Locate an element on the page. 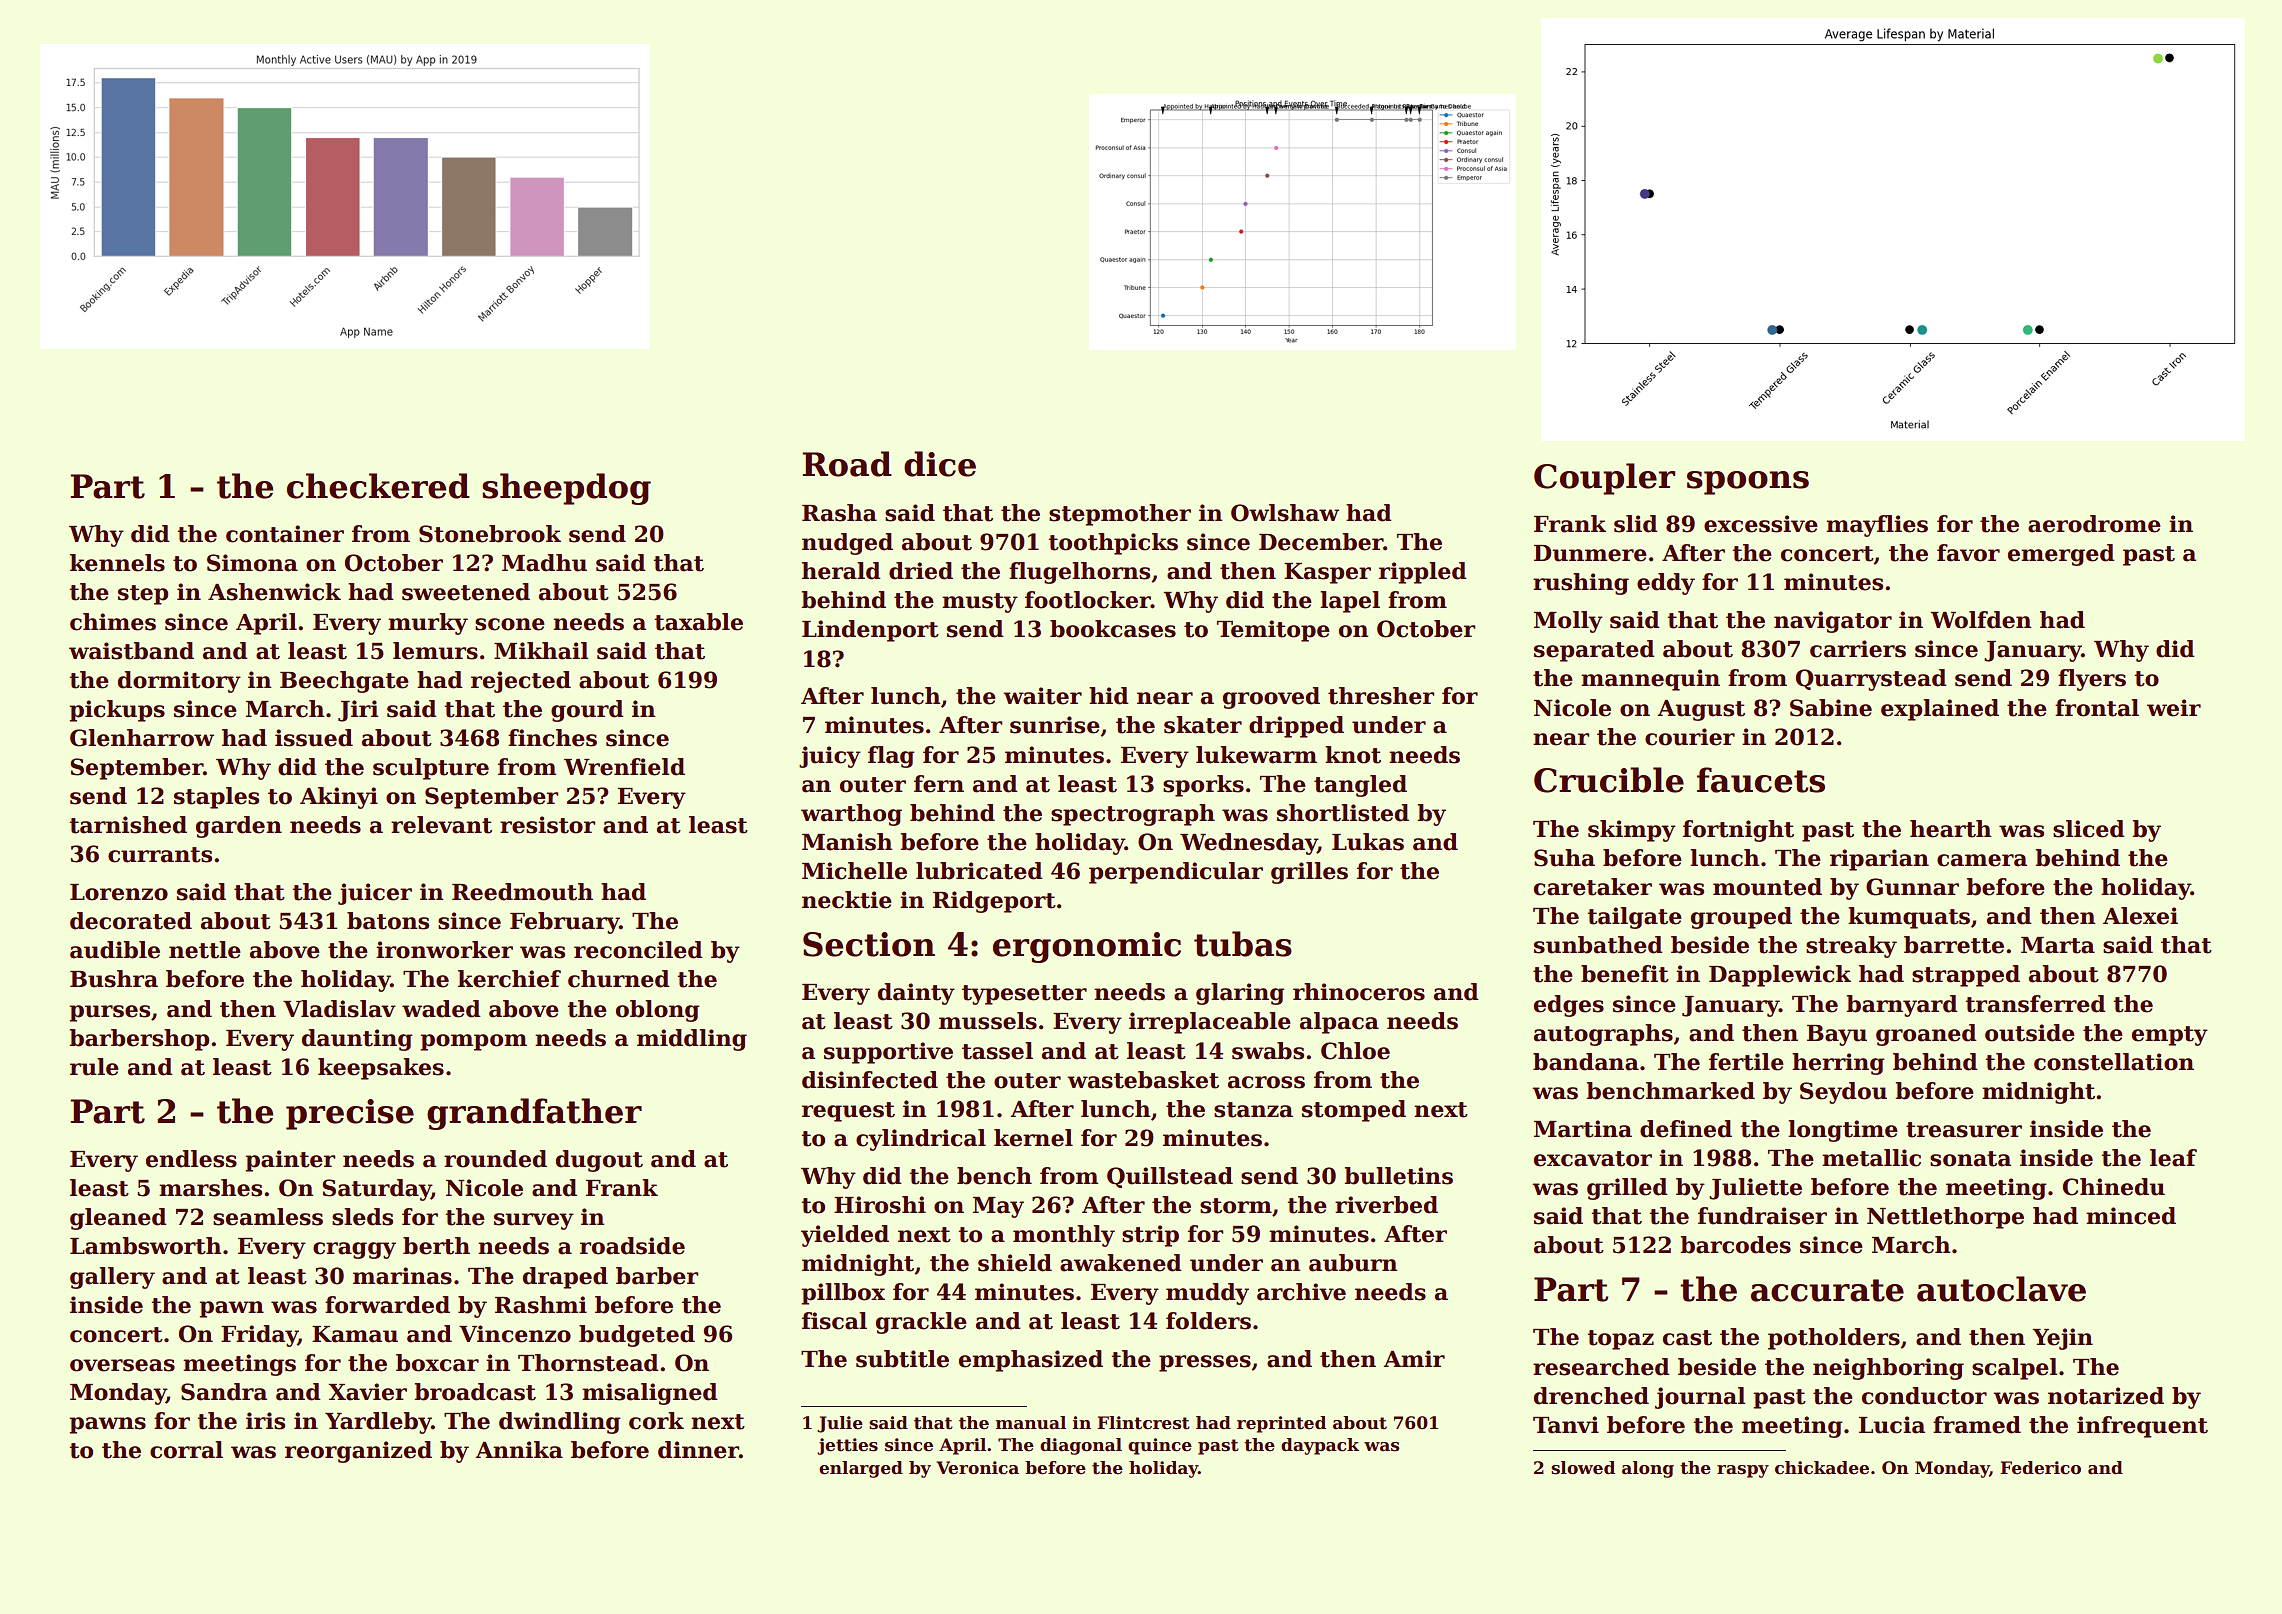  Chloe is located at coordinates (1355, 1051).
